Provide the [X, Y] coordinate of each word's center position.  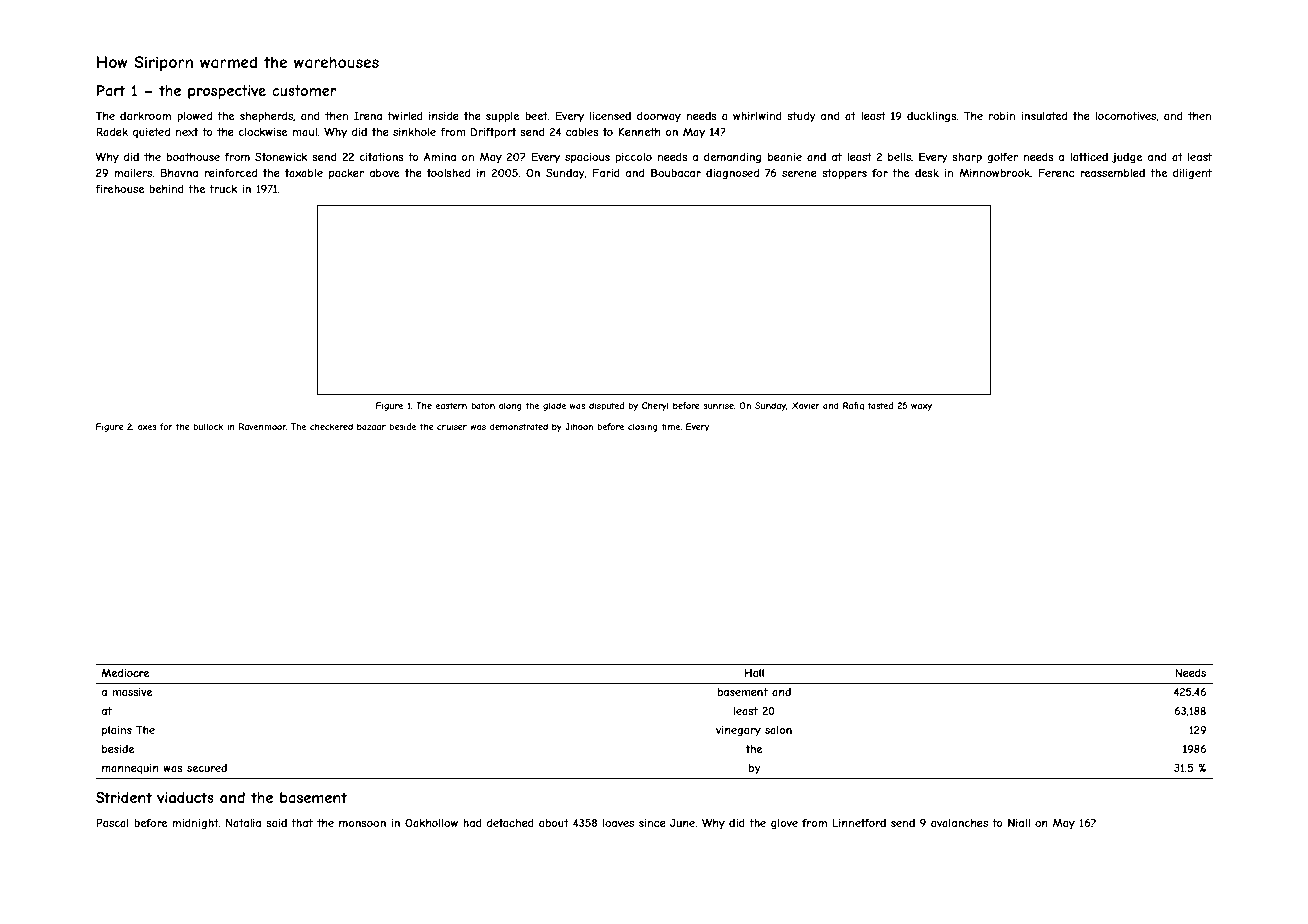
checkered [331, 426]
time [670, 426]
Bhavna [179, 172]
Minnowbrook [994, 173]
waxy [921, 407]
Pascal [112, 822]
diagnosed [732, 174]
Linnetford [859, 822]
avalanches [959, 823]
